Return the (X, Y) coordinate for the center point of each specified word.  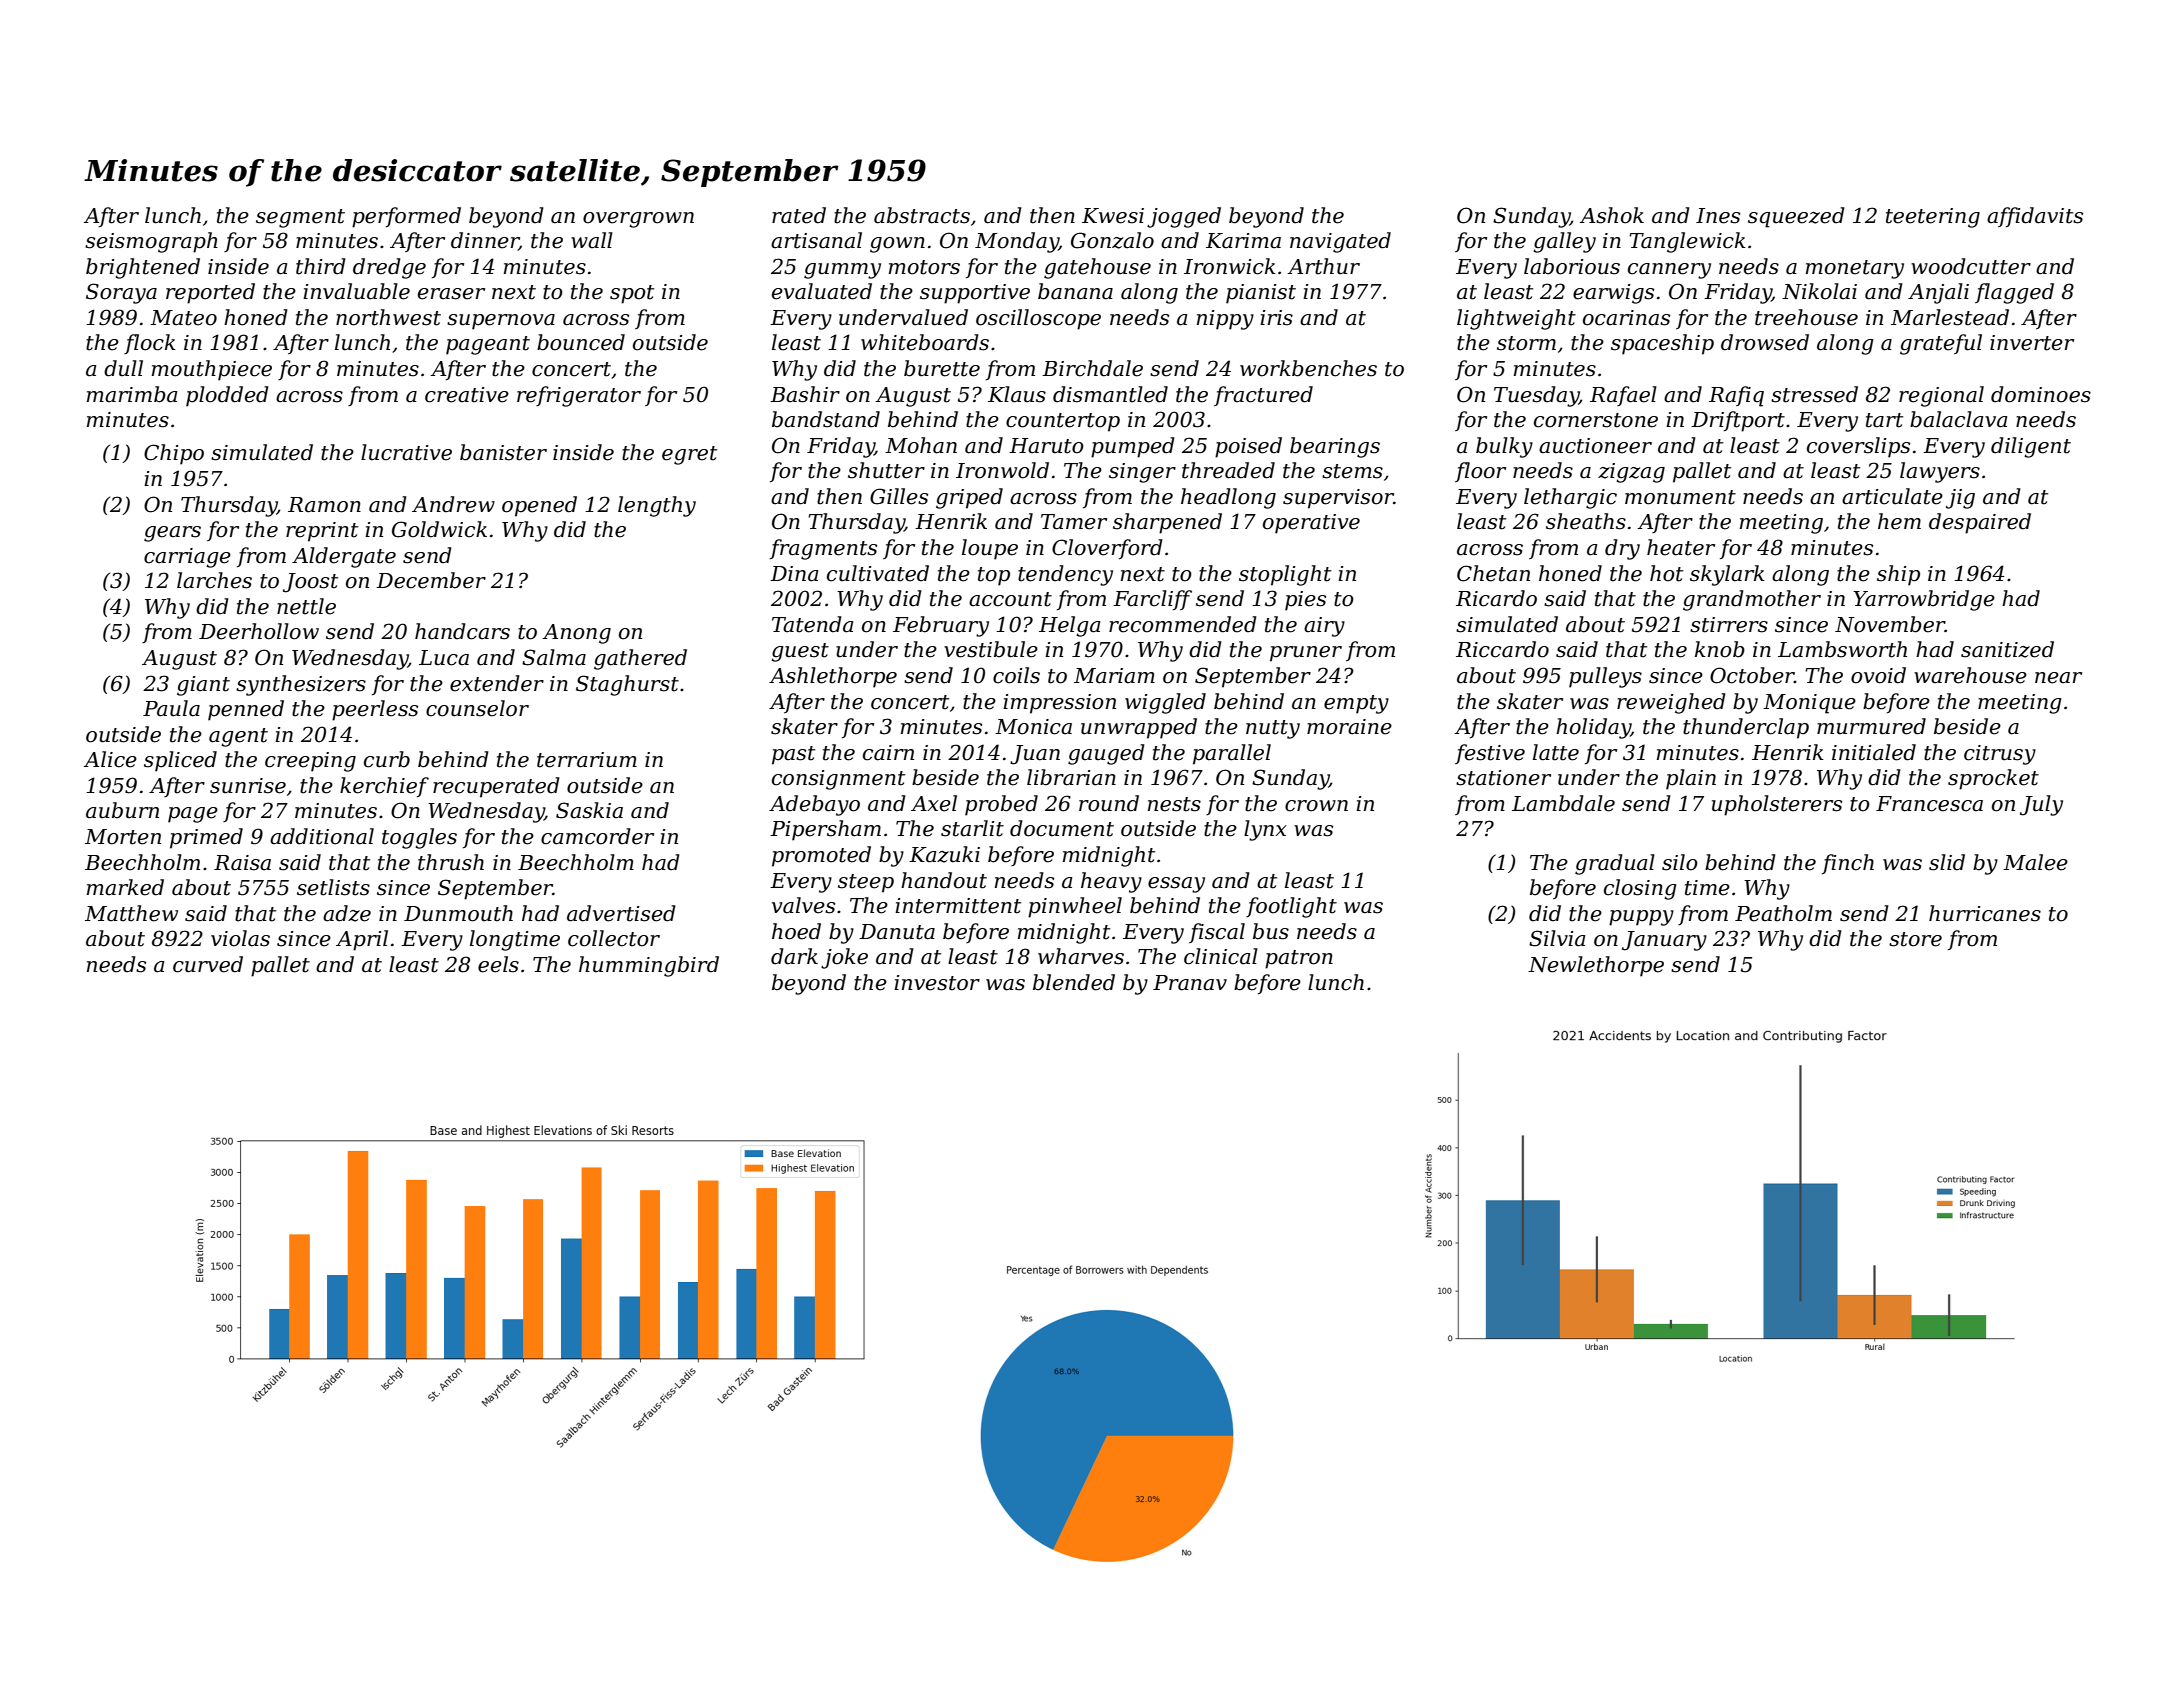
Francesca (1929, 804)
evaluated (822, 291)
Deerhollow (259, 631)
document (1062, 828)
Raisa (242, 863)
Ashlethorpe (833, 677)
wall (592, 240)
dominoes (2041, 394)
